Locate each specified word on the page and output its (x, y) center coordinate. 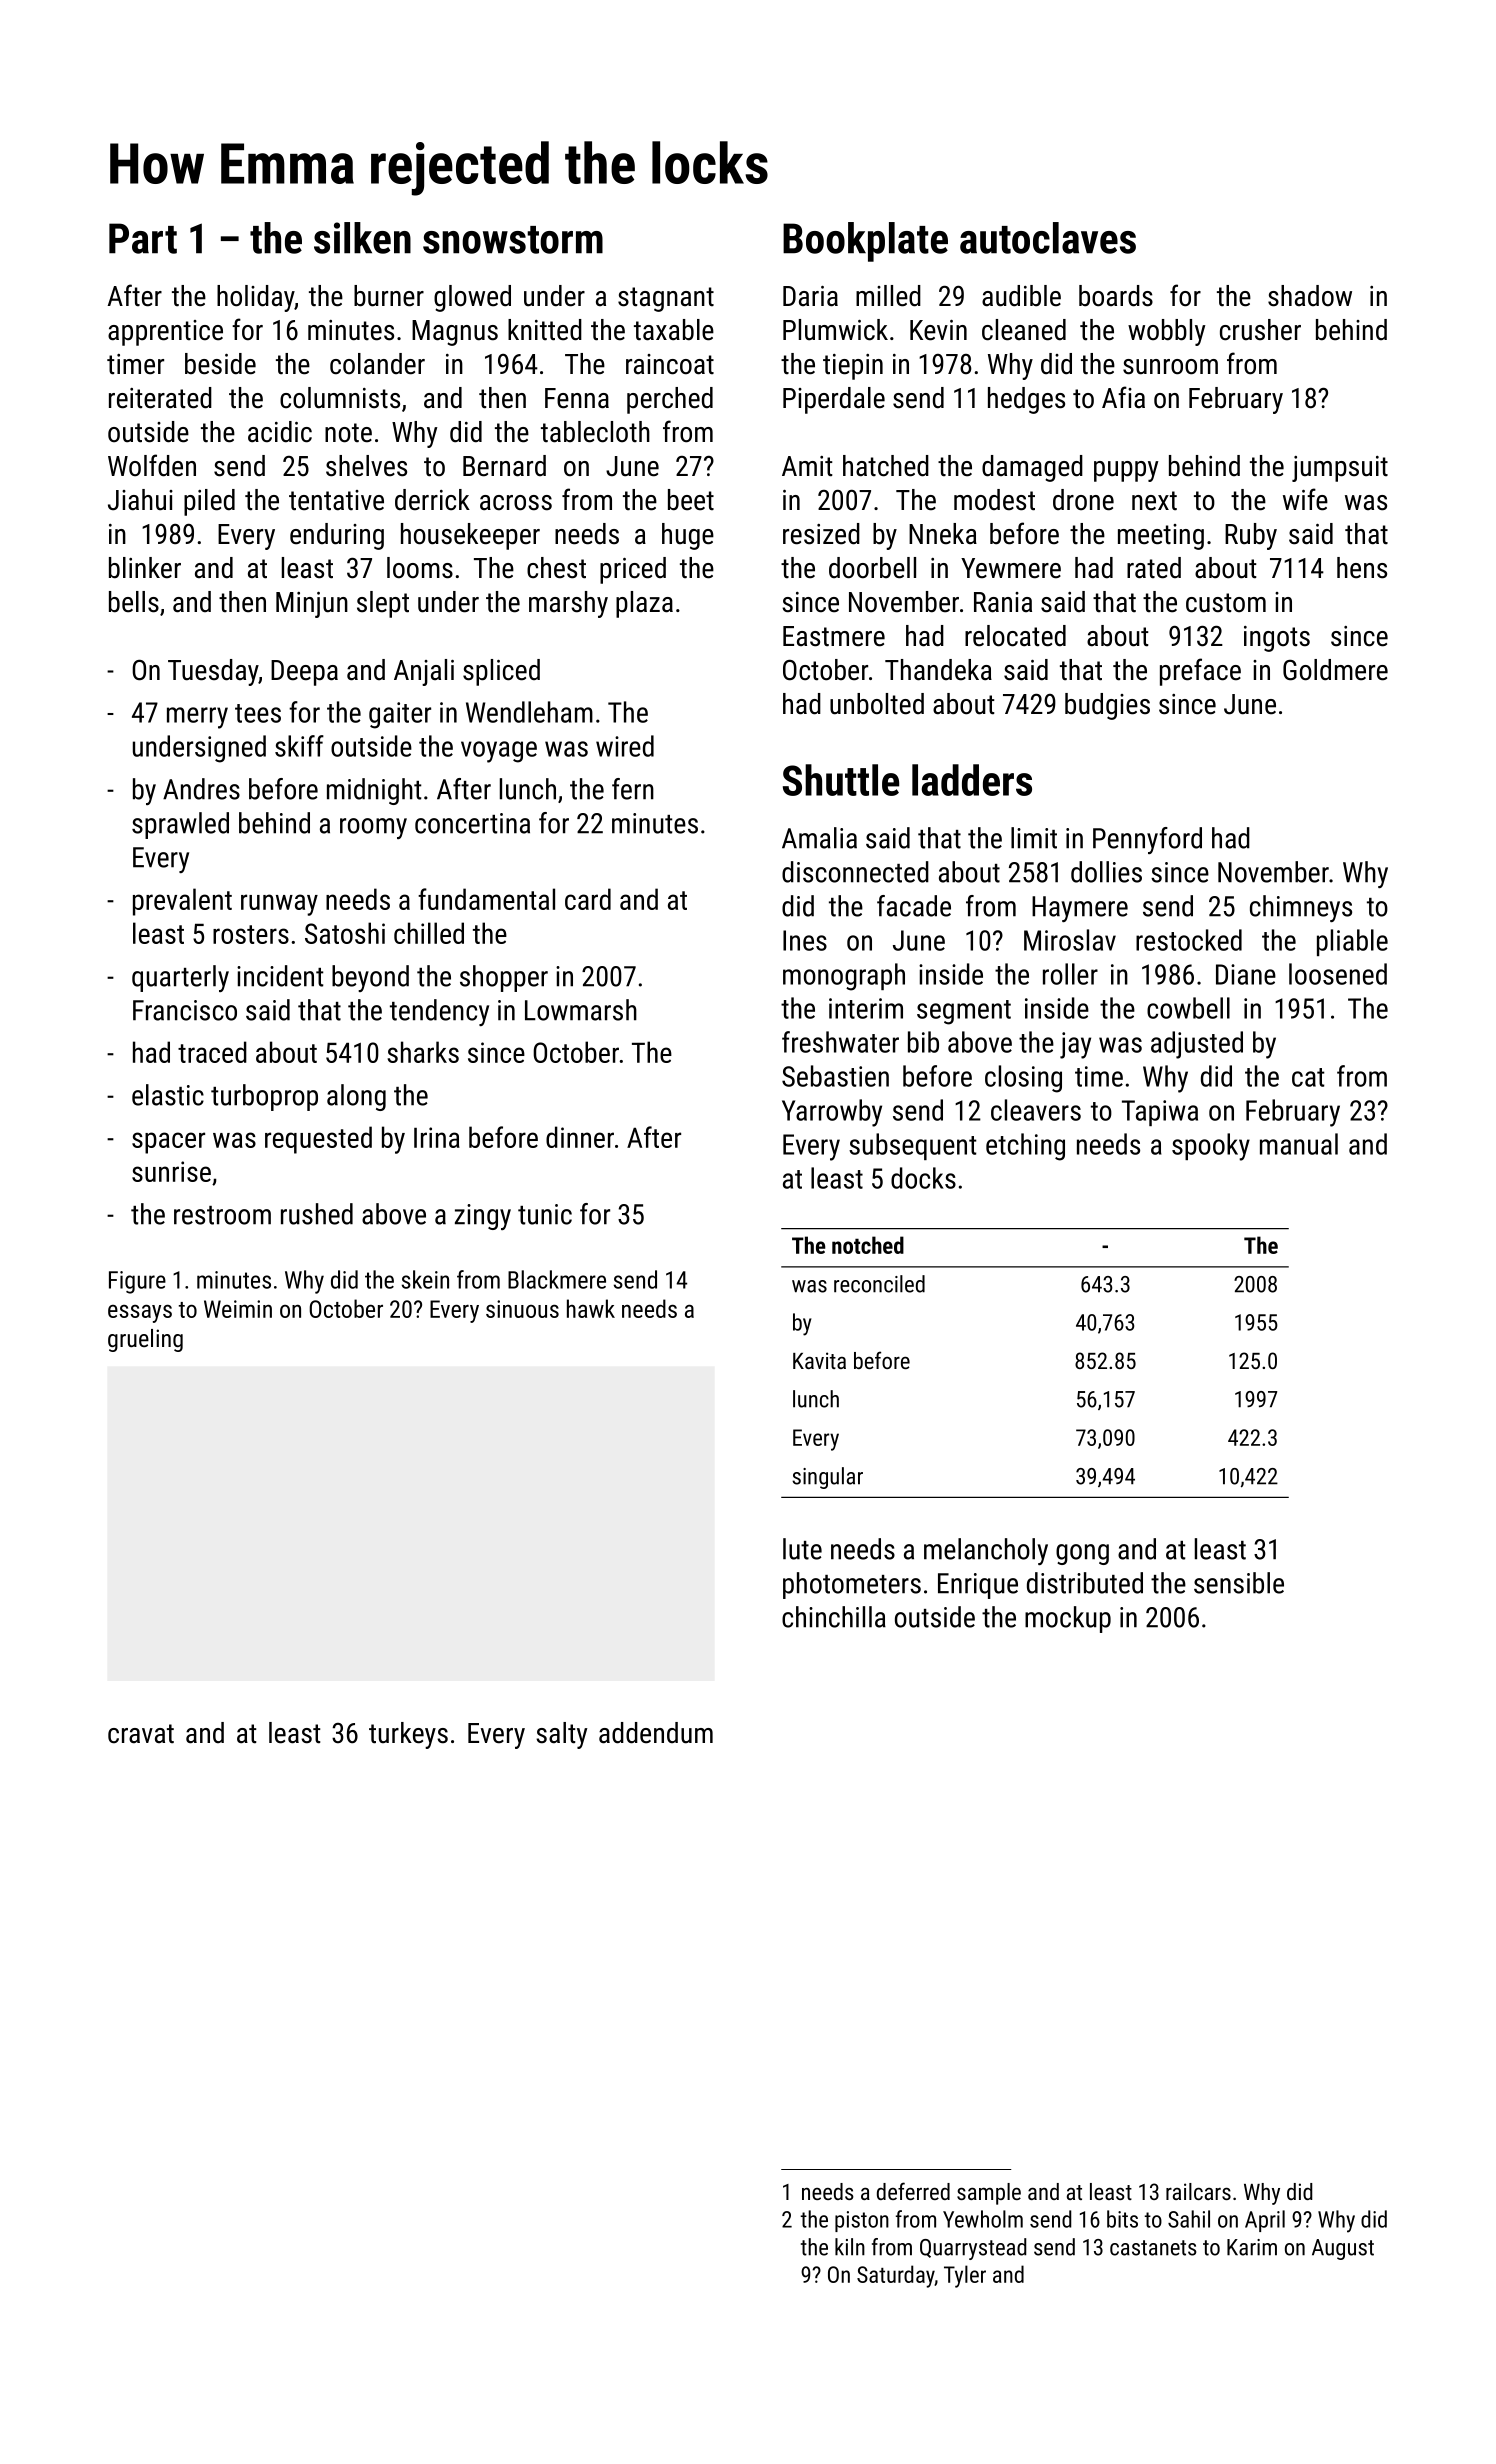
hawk (591, 1308)
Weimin (238, 1309)
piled (209, 502)
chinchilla (834, 1617)
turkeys (408, 1735)
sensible (1239, 1583)
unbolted (877, 704)
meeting (1161, 537)
